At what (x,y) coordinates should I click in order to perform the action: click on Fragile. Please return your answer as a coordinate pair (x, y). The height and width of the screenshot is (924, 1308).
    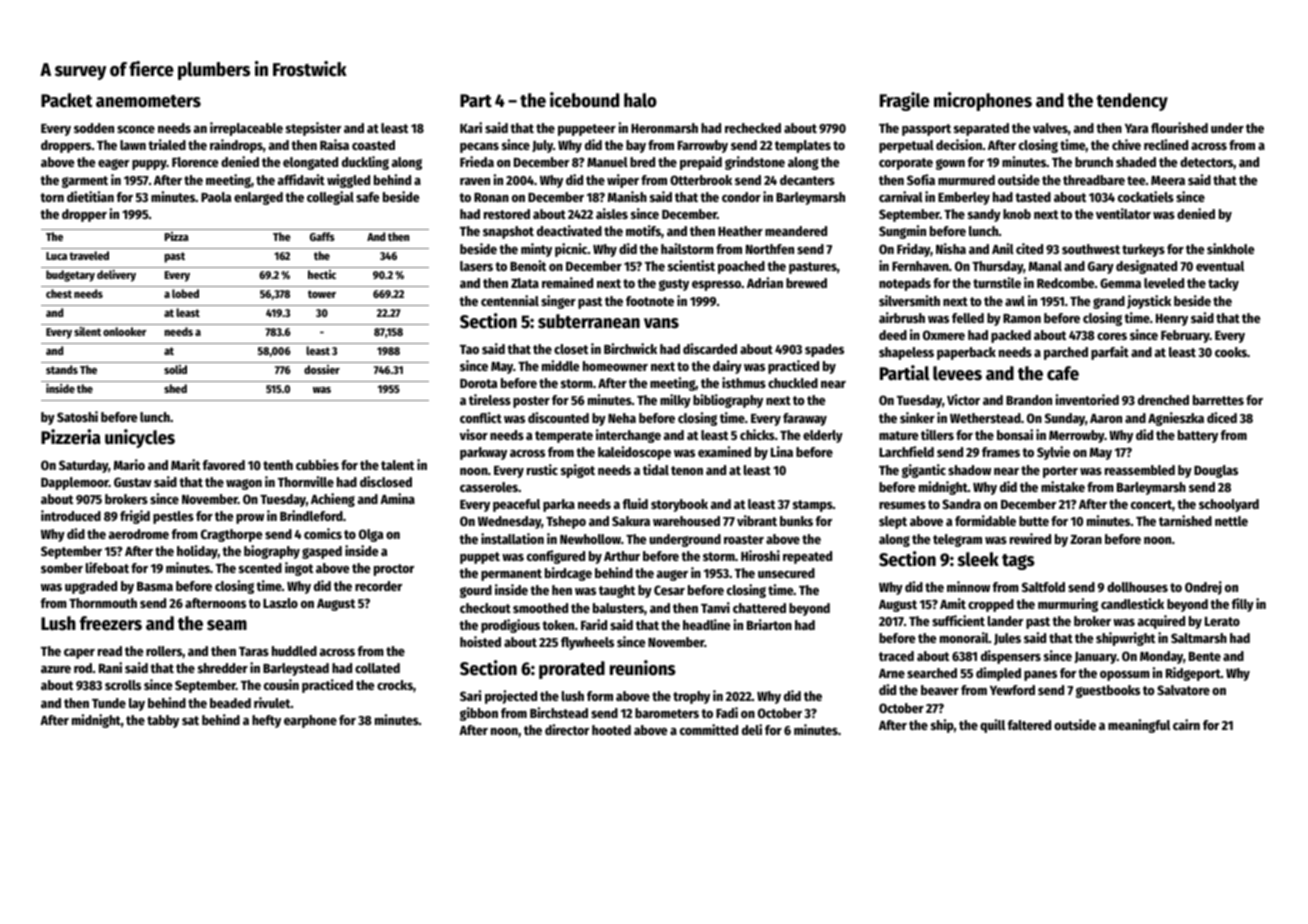
    Looking at the image, I should click on (904, 101).
